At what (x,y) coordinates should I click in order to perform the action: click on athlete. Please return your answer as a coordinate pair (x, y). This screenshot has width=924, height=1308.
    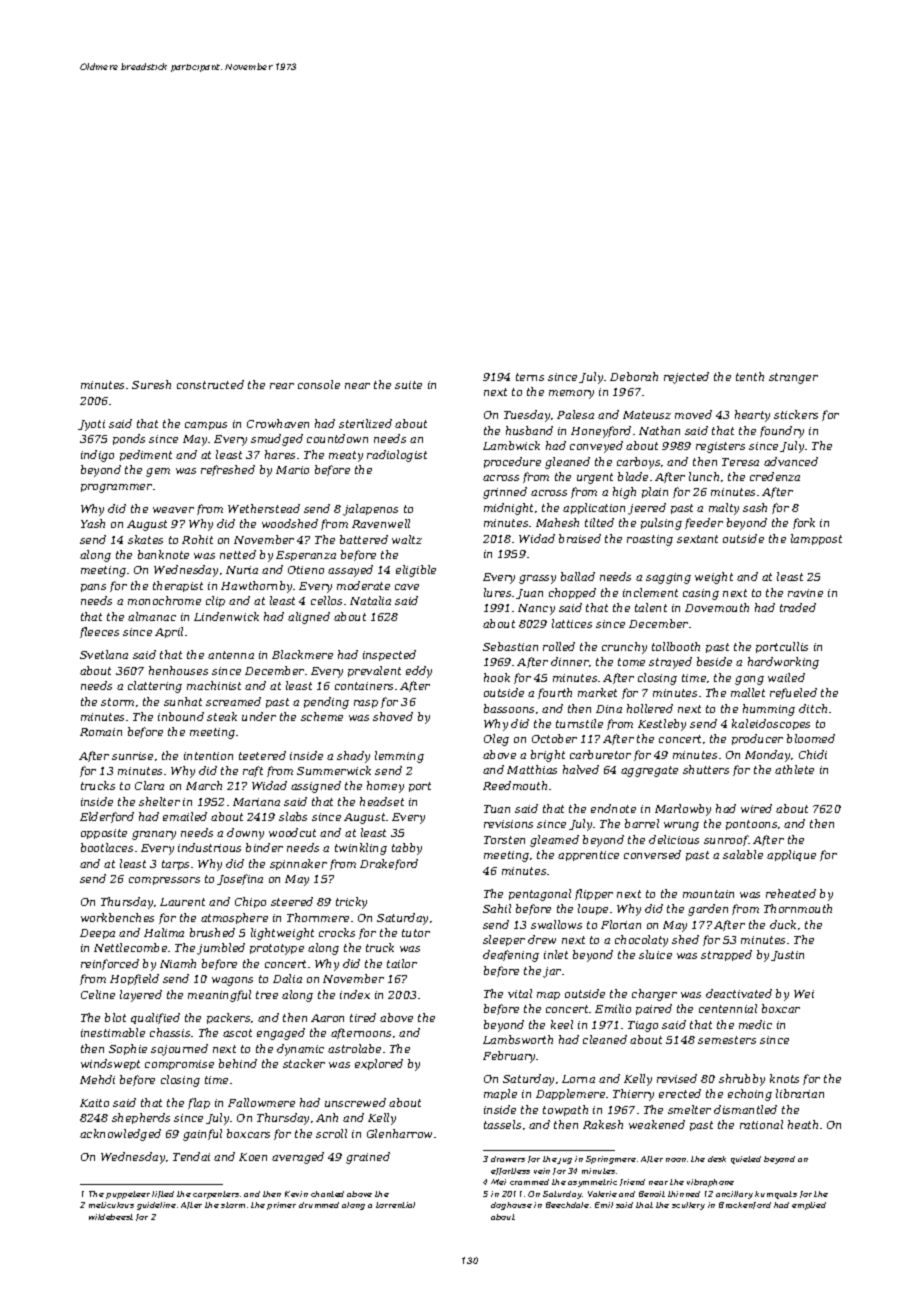
    Looking at the image, I should click on (794, 769).
